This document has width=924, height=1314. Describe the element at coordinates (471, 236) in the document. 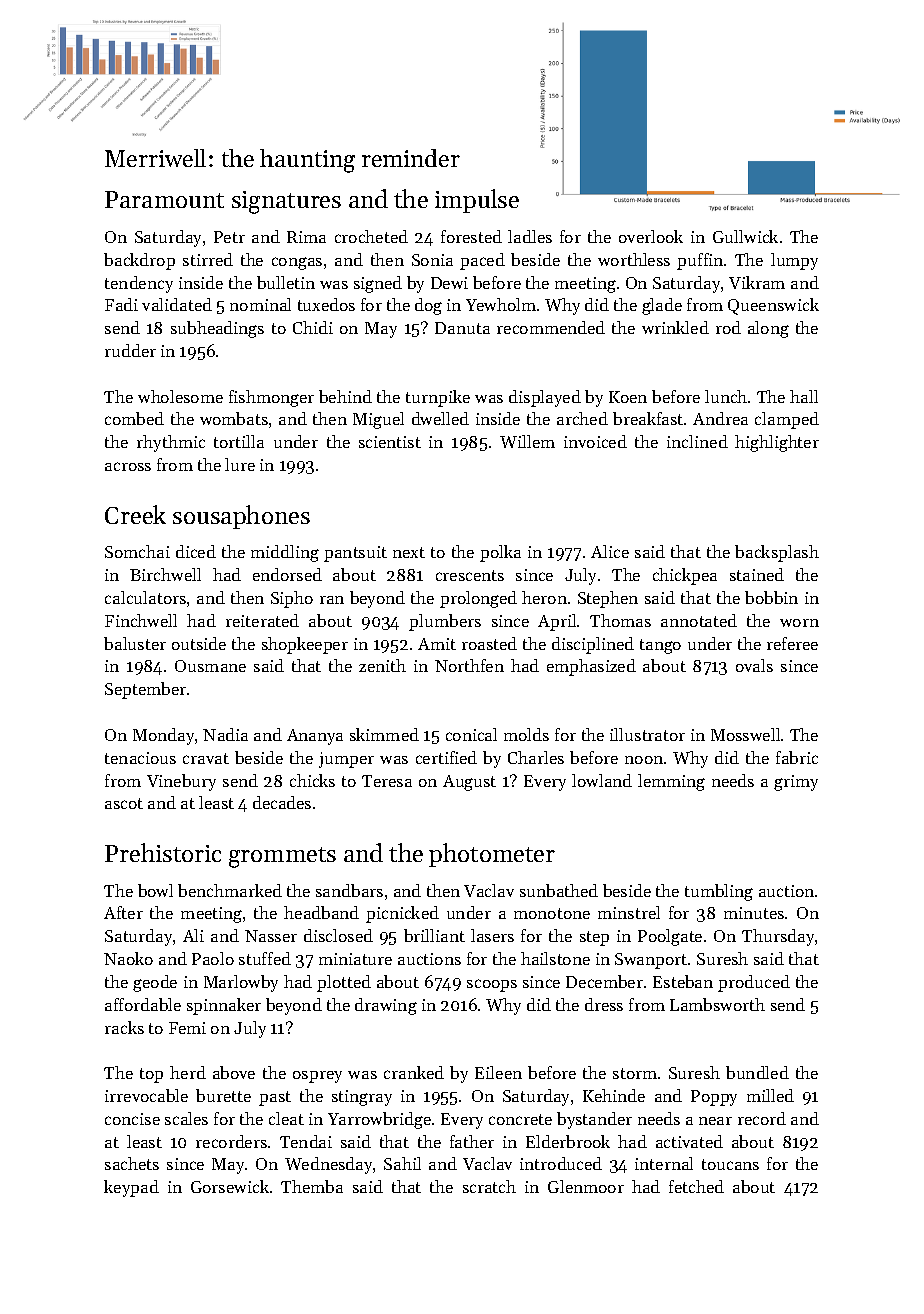

I see `forested` at that location.
